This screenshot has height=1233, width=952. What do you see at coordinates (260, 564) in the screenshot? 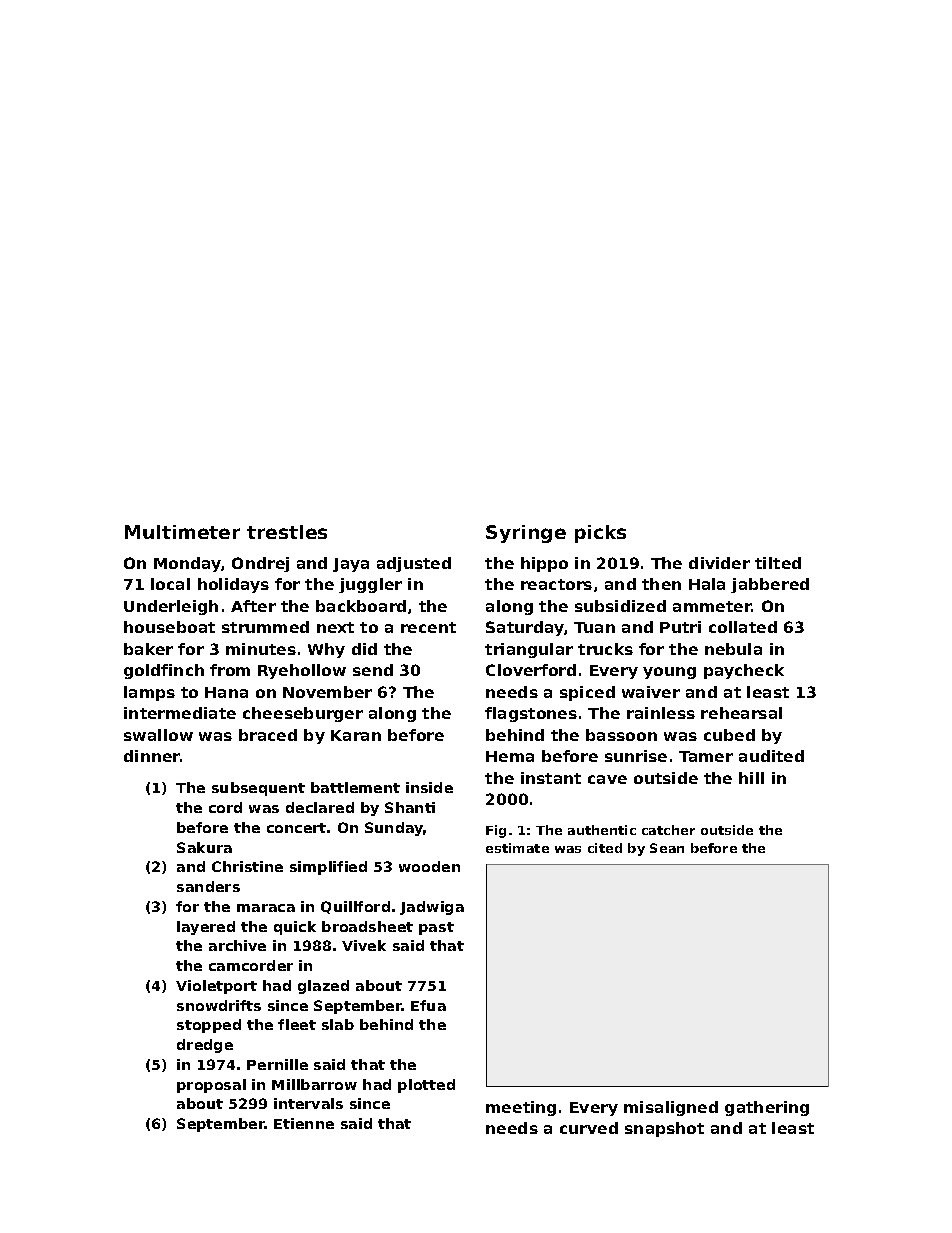
I see `Ondrej` at bounding box center [260, 564].
